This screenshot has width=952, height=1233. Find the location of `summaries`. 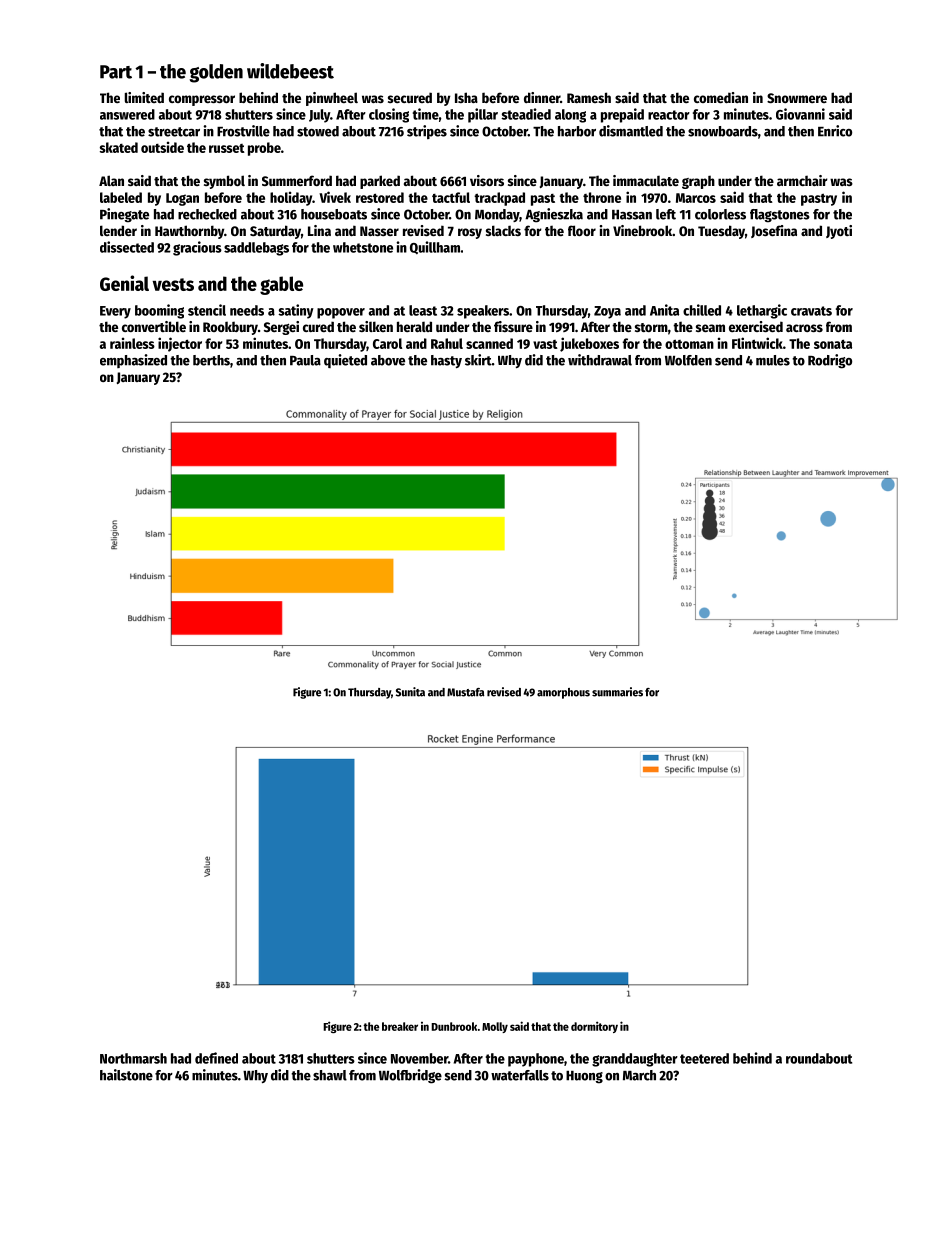

summaries is located at coordinates (617, 692).
